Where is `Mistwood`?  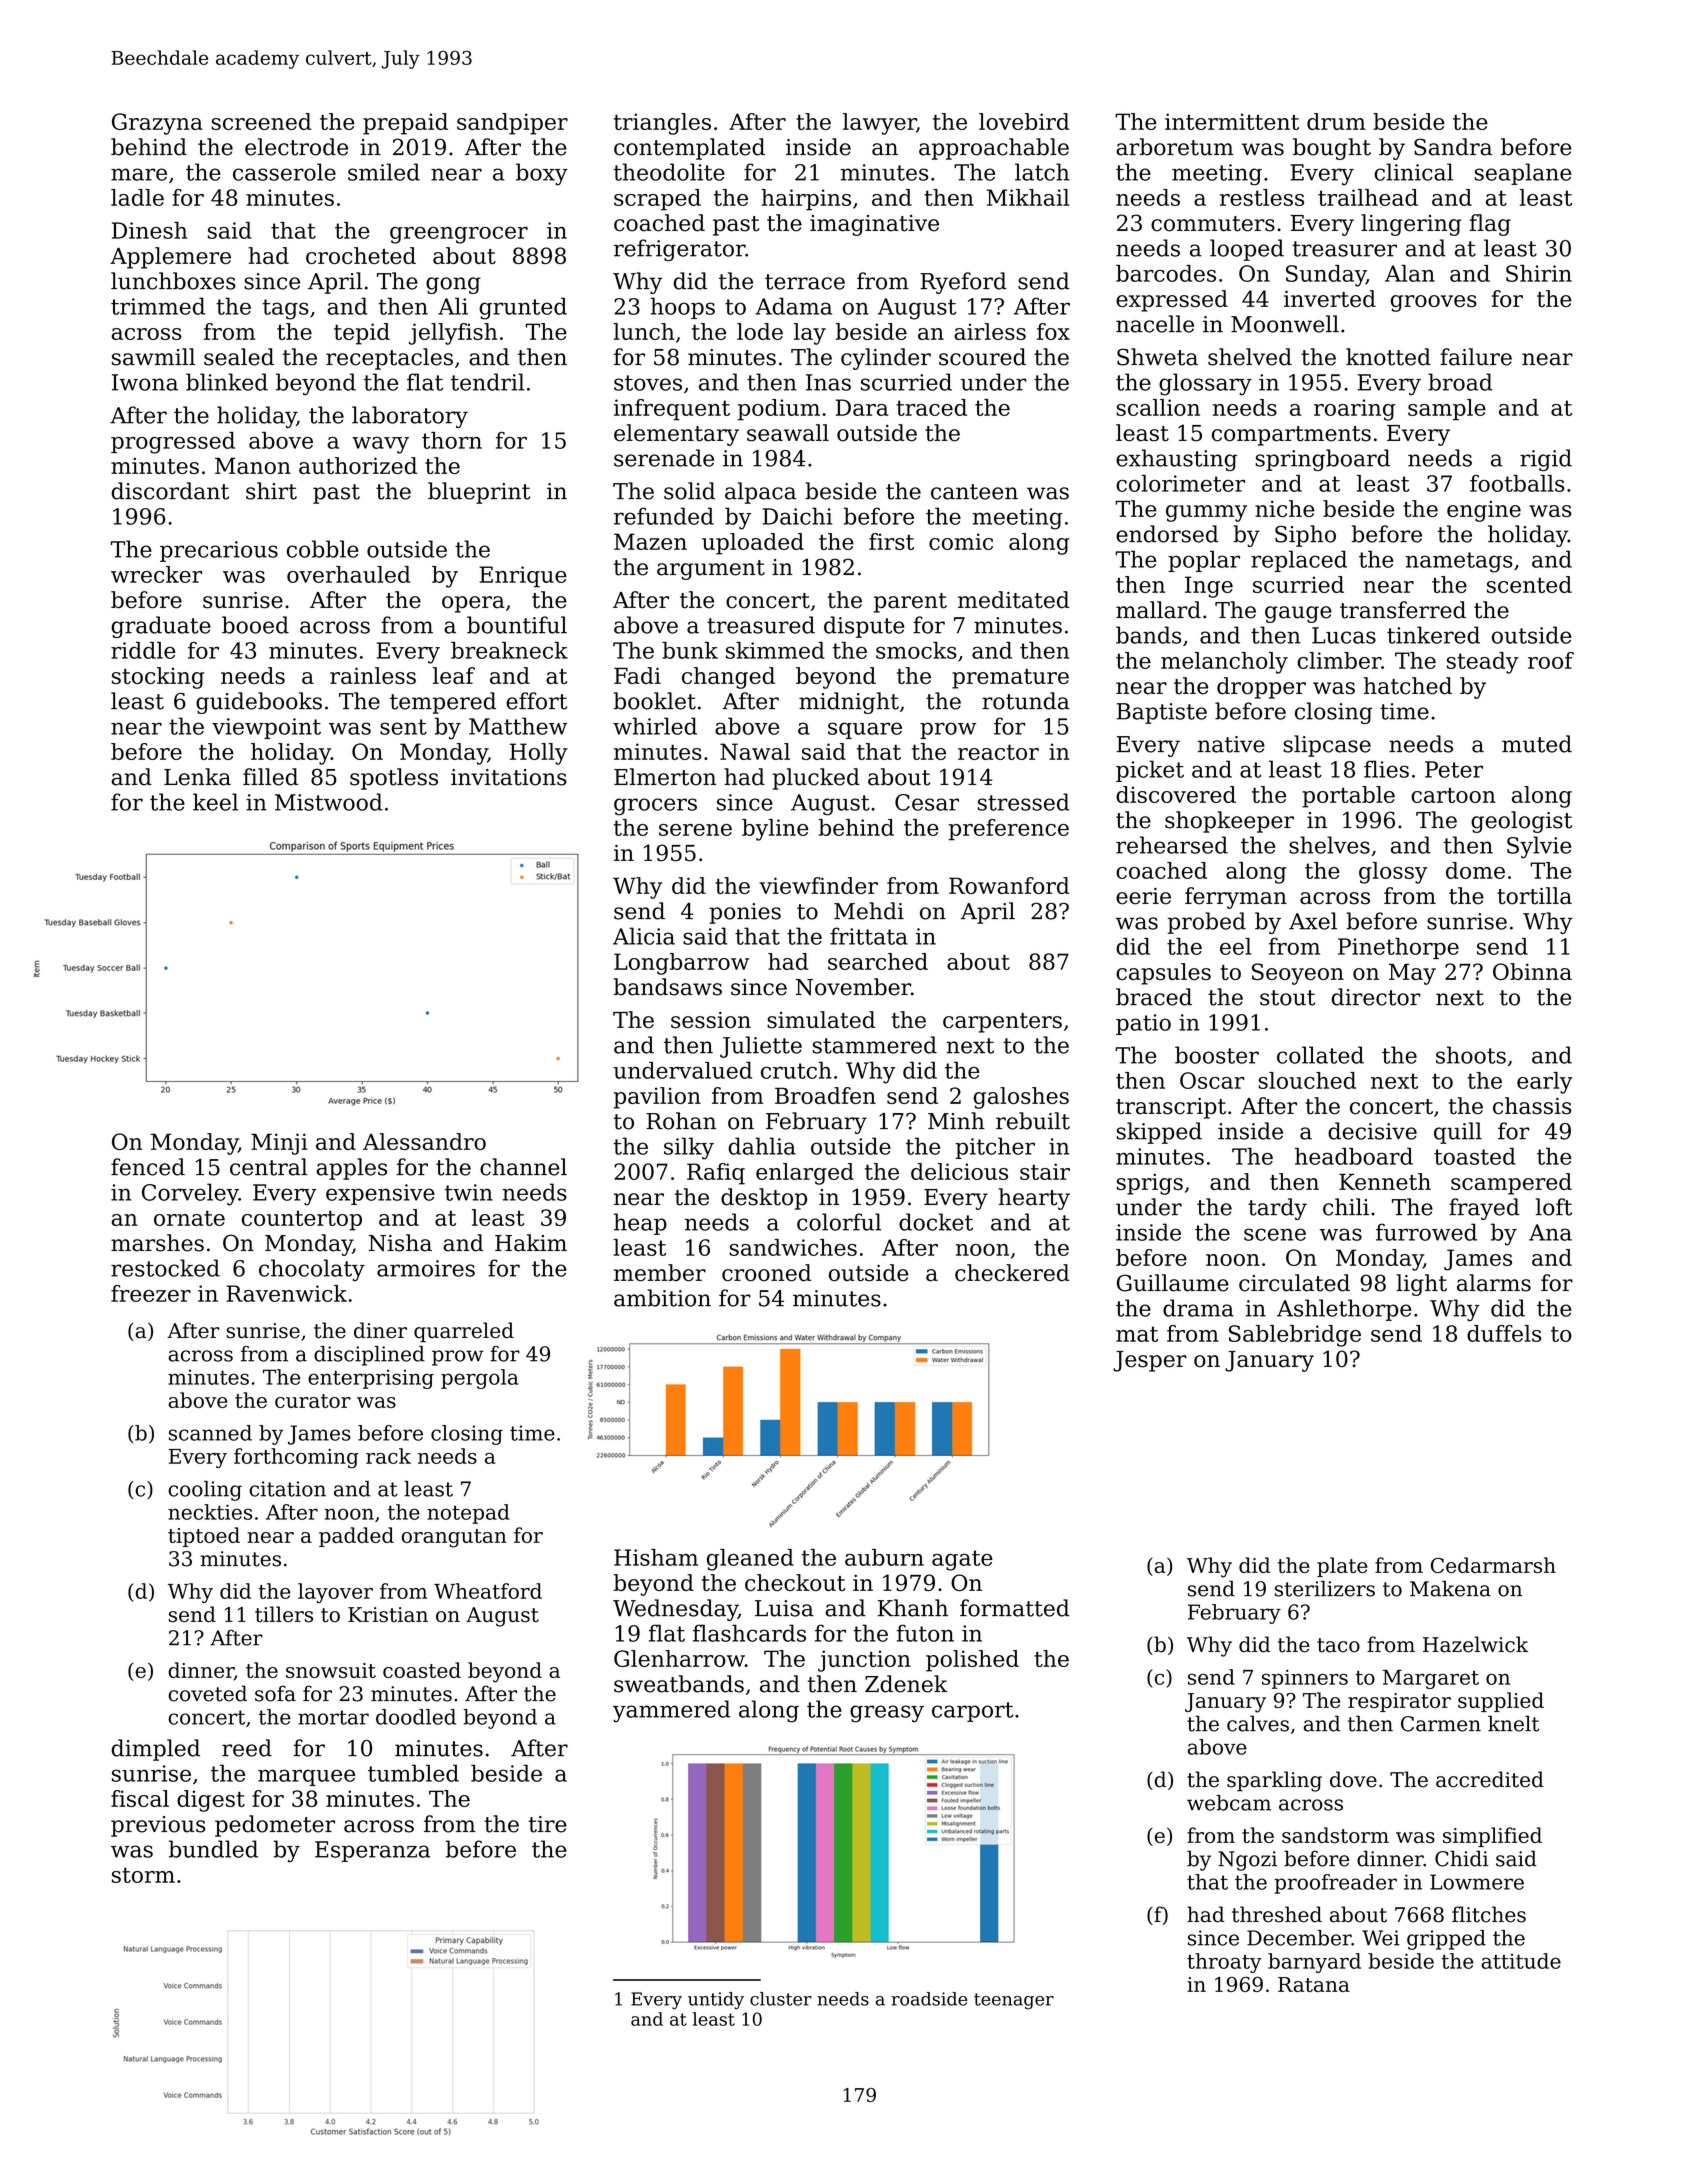 Mistwood is located at coordinates (329, 802).
